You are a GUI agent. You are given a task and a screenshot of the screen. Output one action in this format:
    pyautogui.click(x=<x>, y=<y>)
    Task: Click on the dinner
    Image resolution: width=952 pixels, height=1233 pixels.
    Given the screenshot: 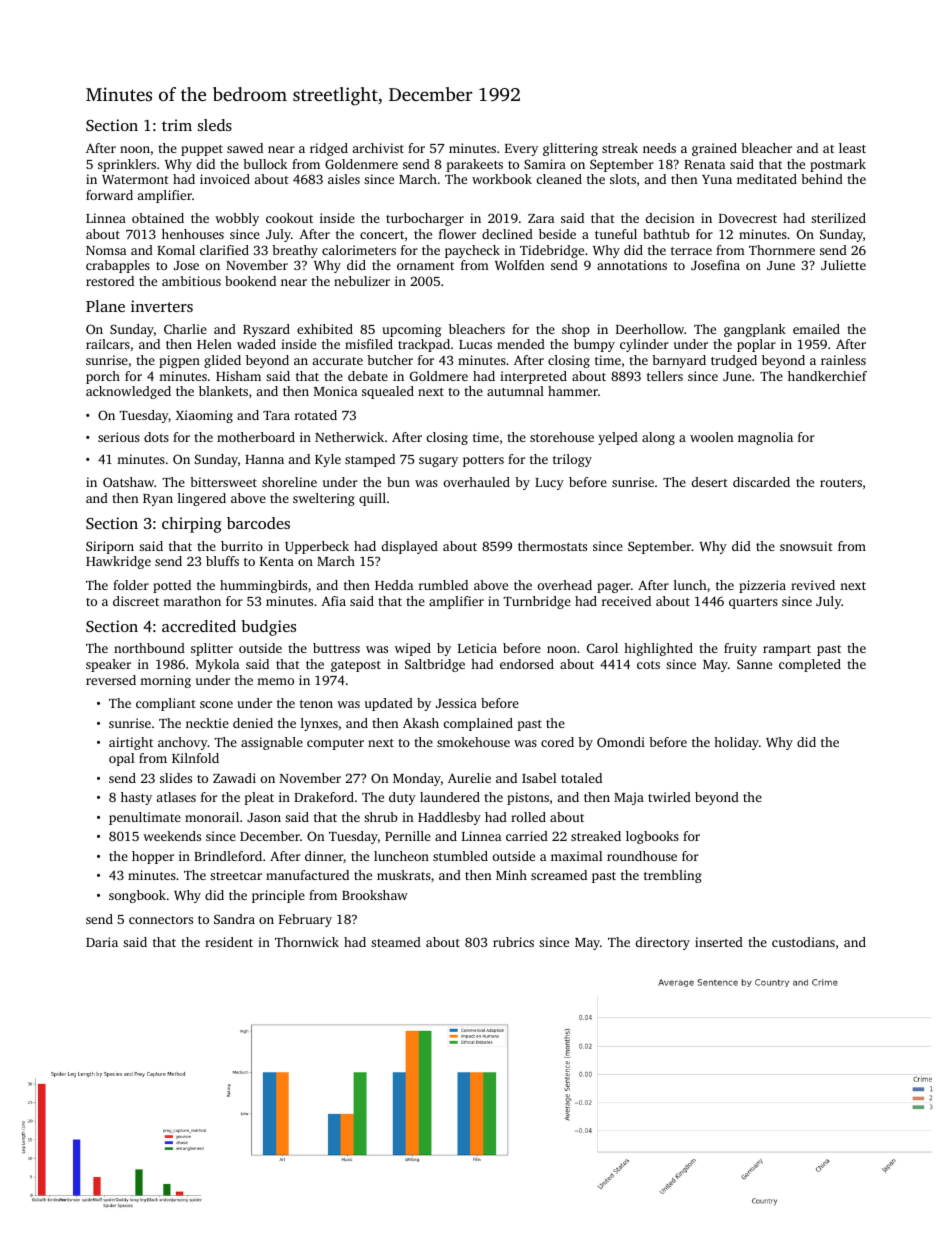 What is the action you would take?
    pyautogui.click(x=324, y=857)
